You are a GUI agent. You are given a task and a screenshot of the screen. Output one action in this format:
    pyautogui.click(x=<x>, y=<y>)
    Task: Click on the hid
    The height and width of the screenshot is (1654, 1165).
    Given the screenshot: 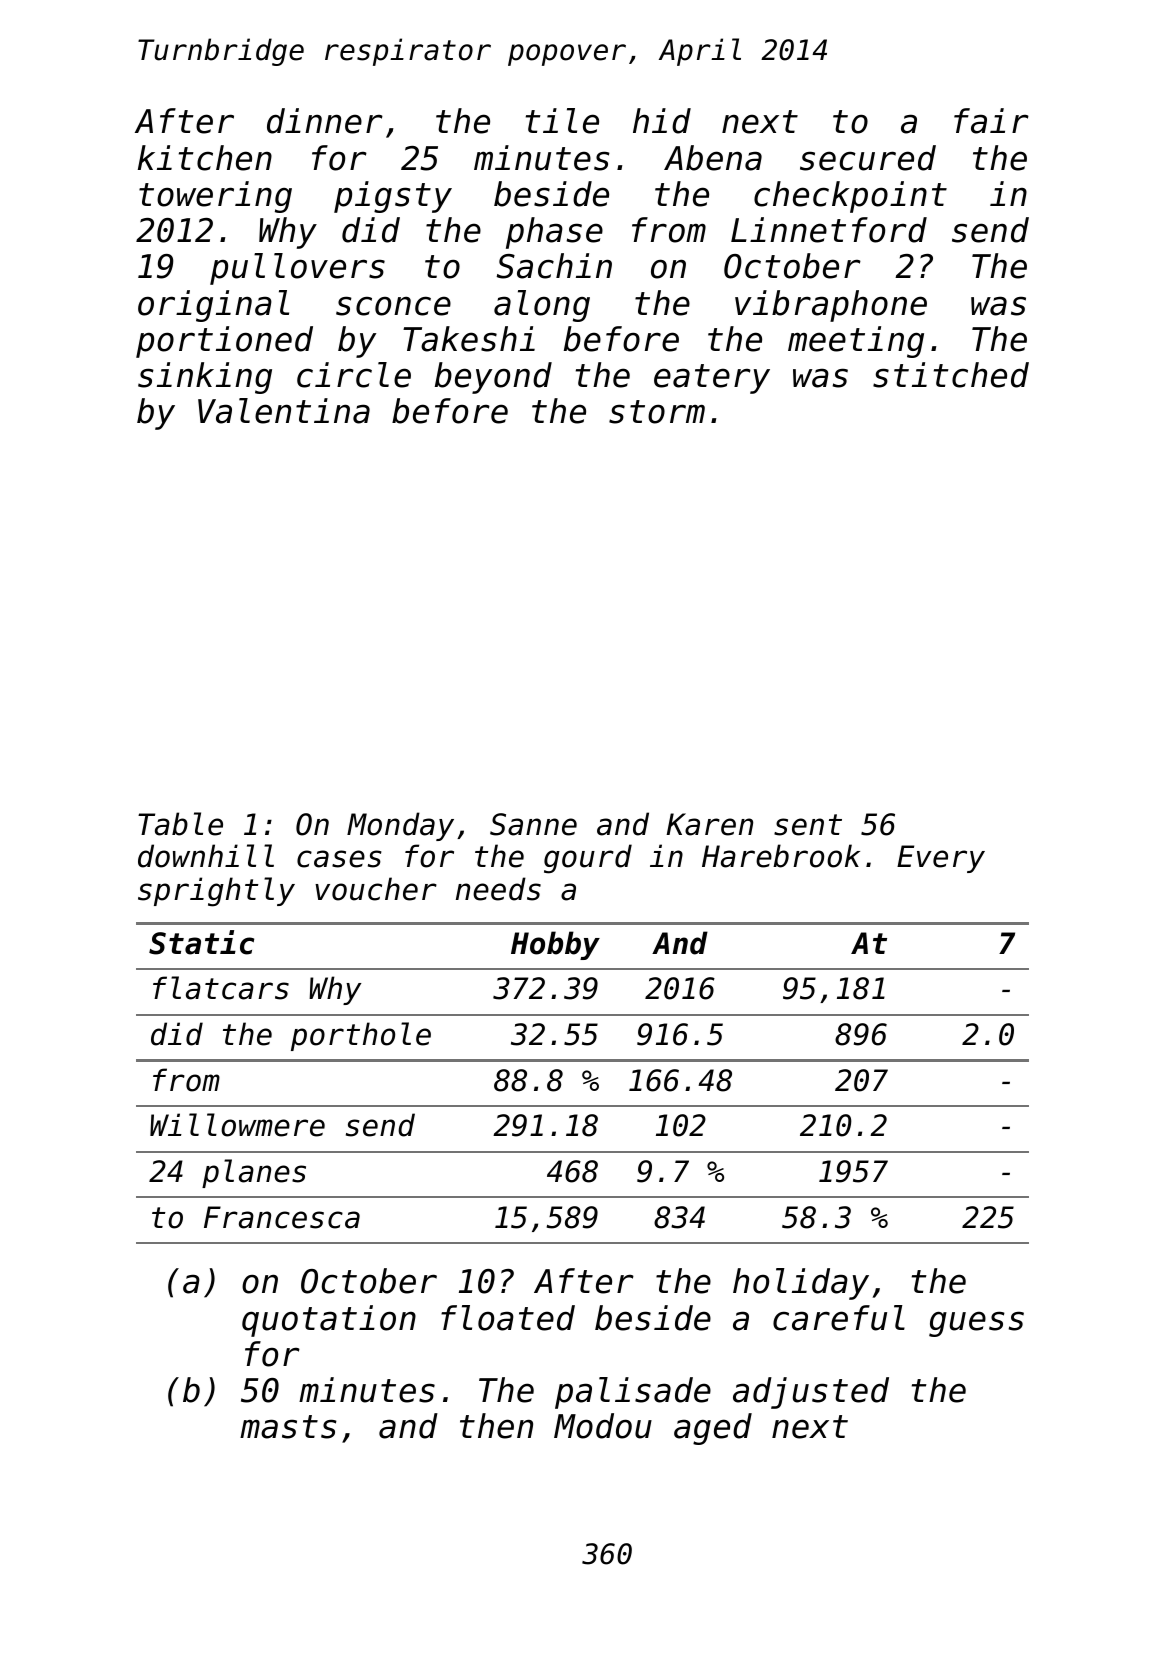 What is the action you would take?
    pyautogui.click(x=662, y=121)
